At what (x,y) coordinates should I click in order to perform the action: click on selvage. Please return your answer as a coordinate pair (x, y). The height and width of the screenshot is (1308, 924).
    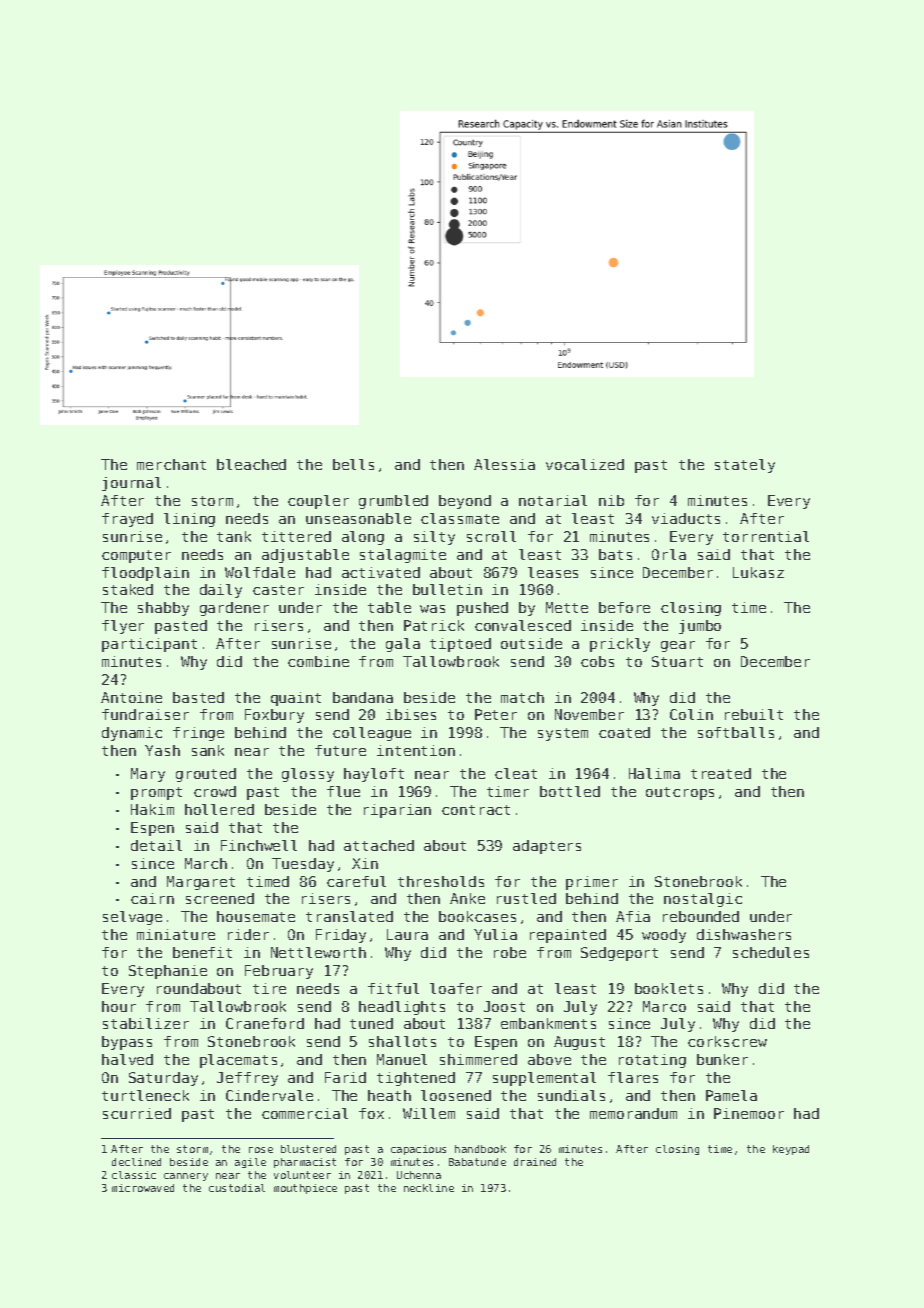
    Looking at the image, I should click on (132, 918).
